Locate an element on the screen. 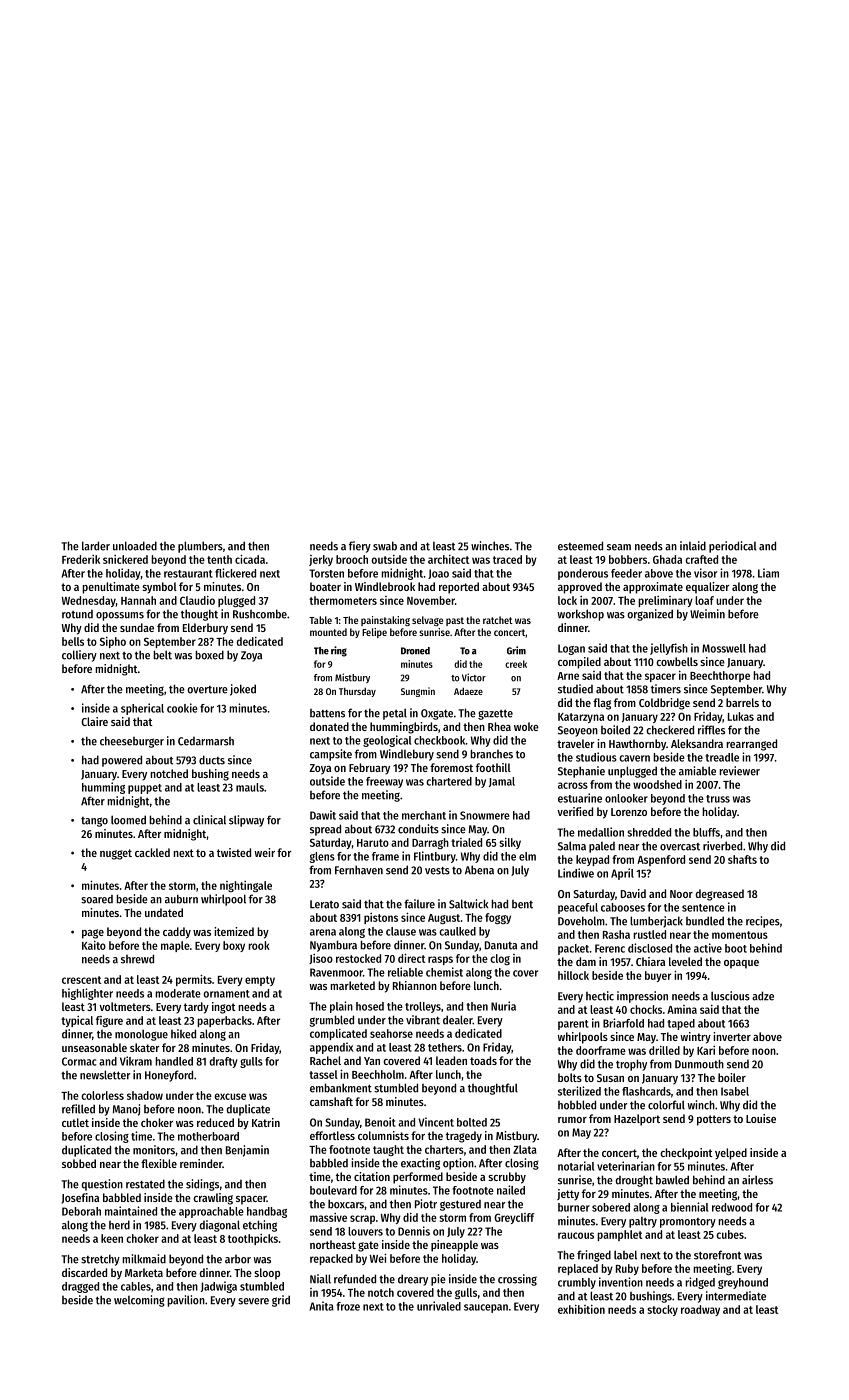 This screenshot has height=1400, width=849. welcoming is located at coordinates (139, 1301).
